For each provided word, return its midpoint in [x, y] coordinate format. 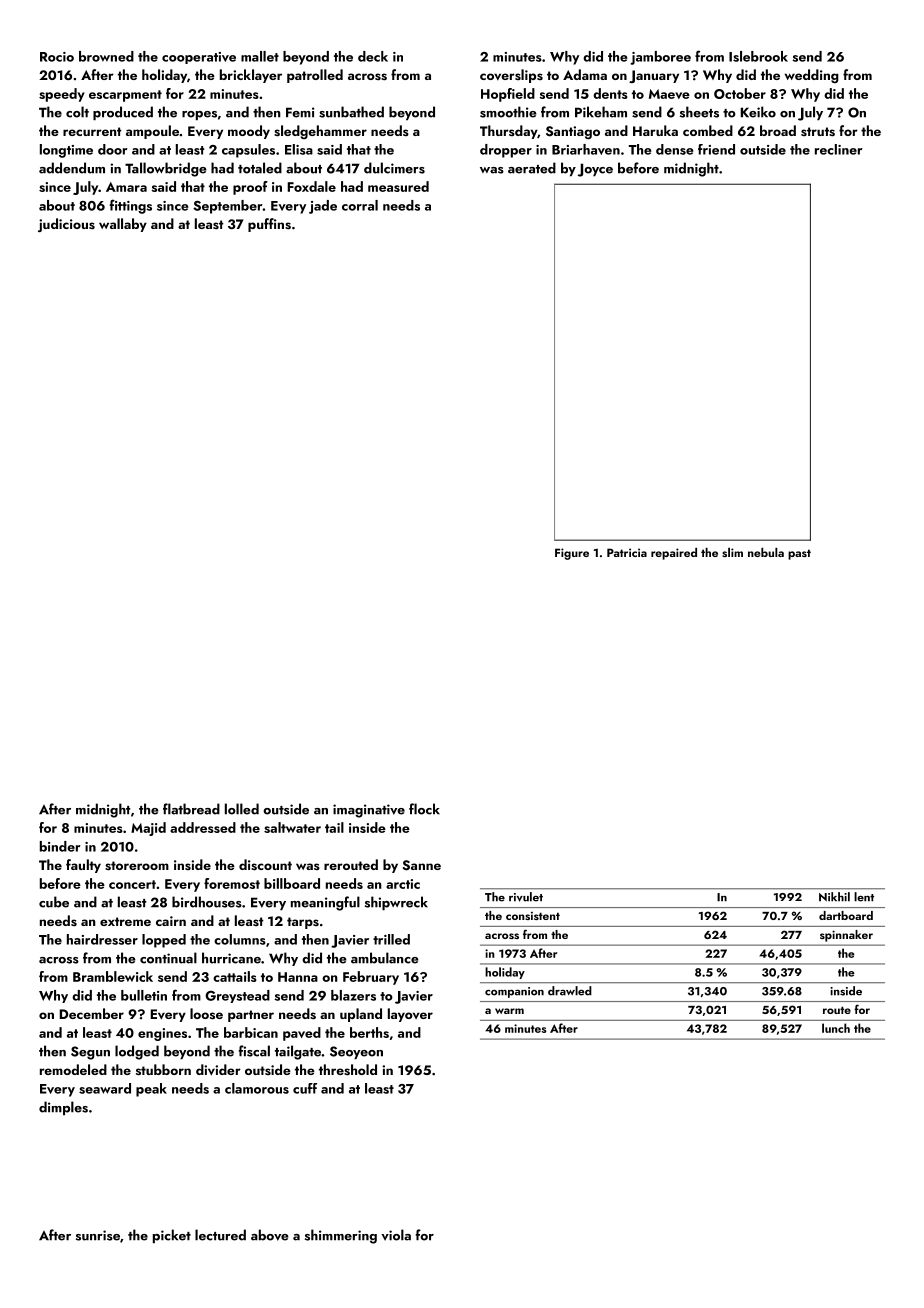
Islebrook [758, 56]
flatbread [191, 809]
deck [373, 56]
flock [424, 809]
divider [218, 1070]
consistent [533, 916]
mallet [260, 56]
